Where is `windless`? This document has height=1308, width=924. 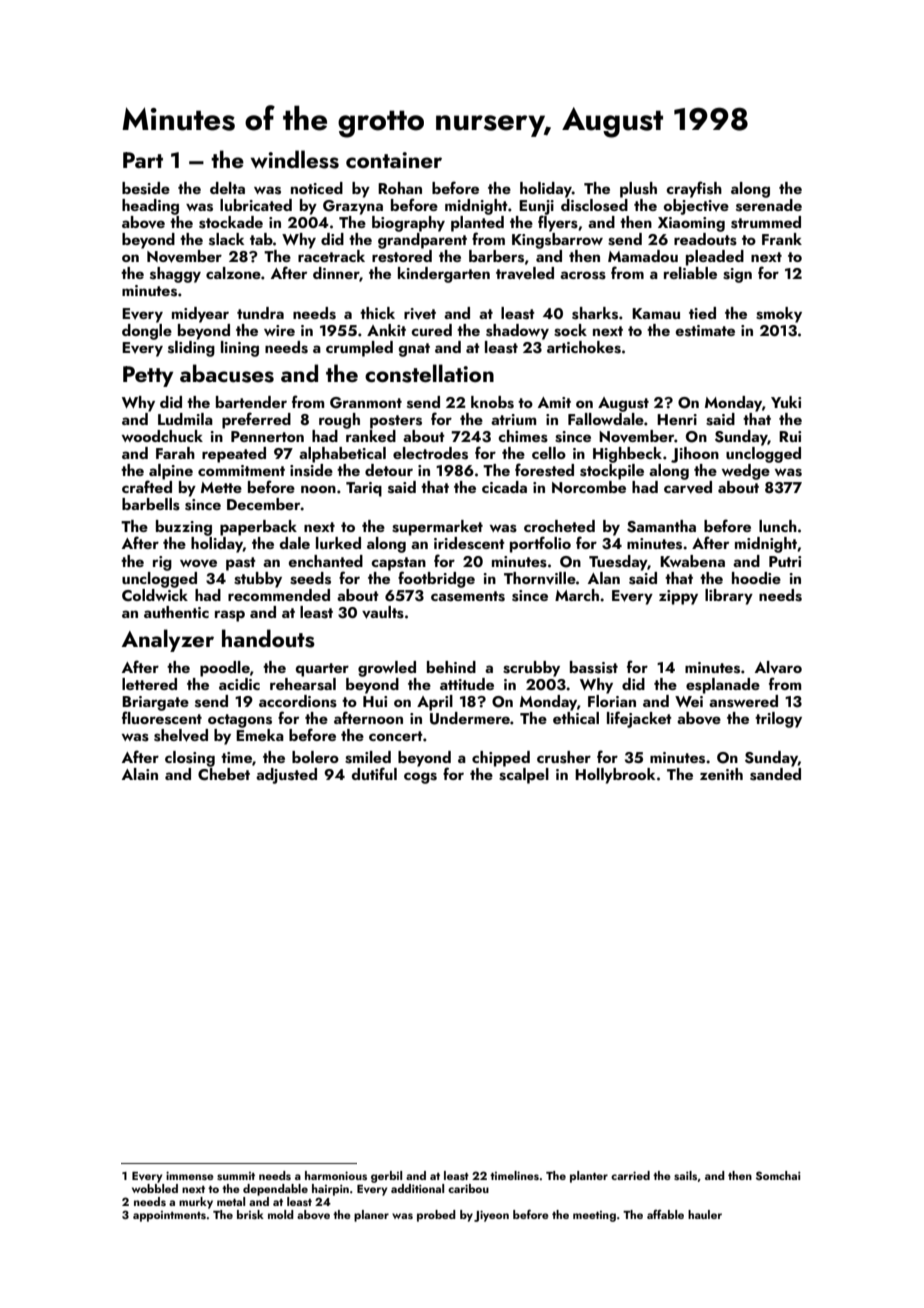 windless is located at coordinates (295, 159).
